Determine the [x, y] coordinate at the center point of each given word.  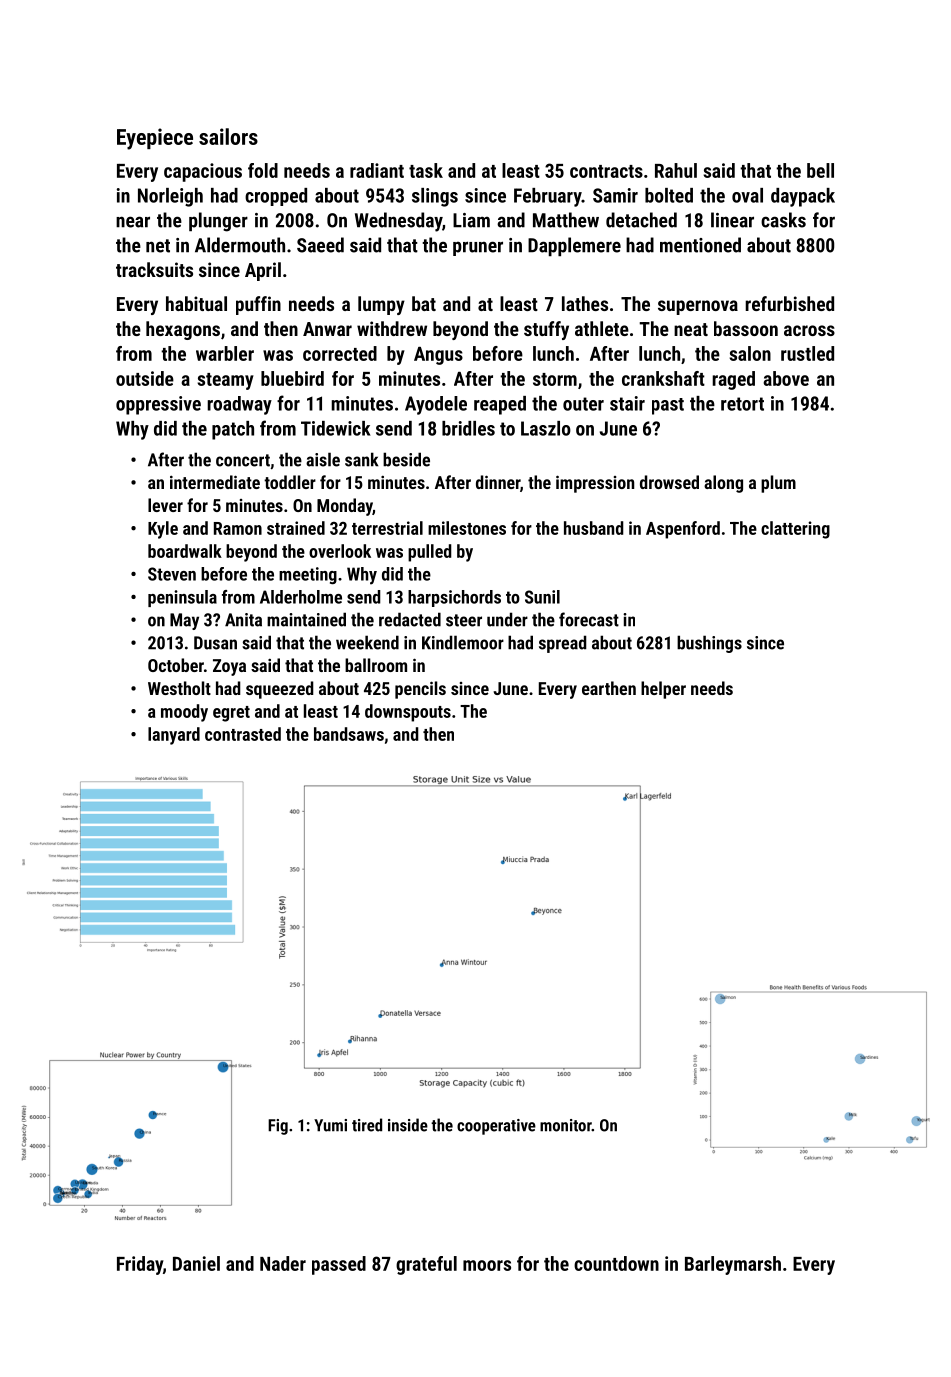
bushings [709, 644]
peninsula [182, 598]
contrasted [243, 734]
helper [663, 690]
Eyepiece [155, 139]
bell [820, 170]
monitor [566, 1125]
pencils [420, 690]
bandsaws [349, 734]
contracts [606, 171]
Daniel [196, 1263]
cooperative [496, 1127]
